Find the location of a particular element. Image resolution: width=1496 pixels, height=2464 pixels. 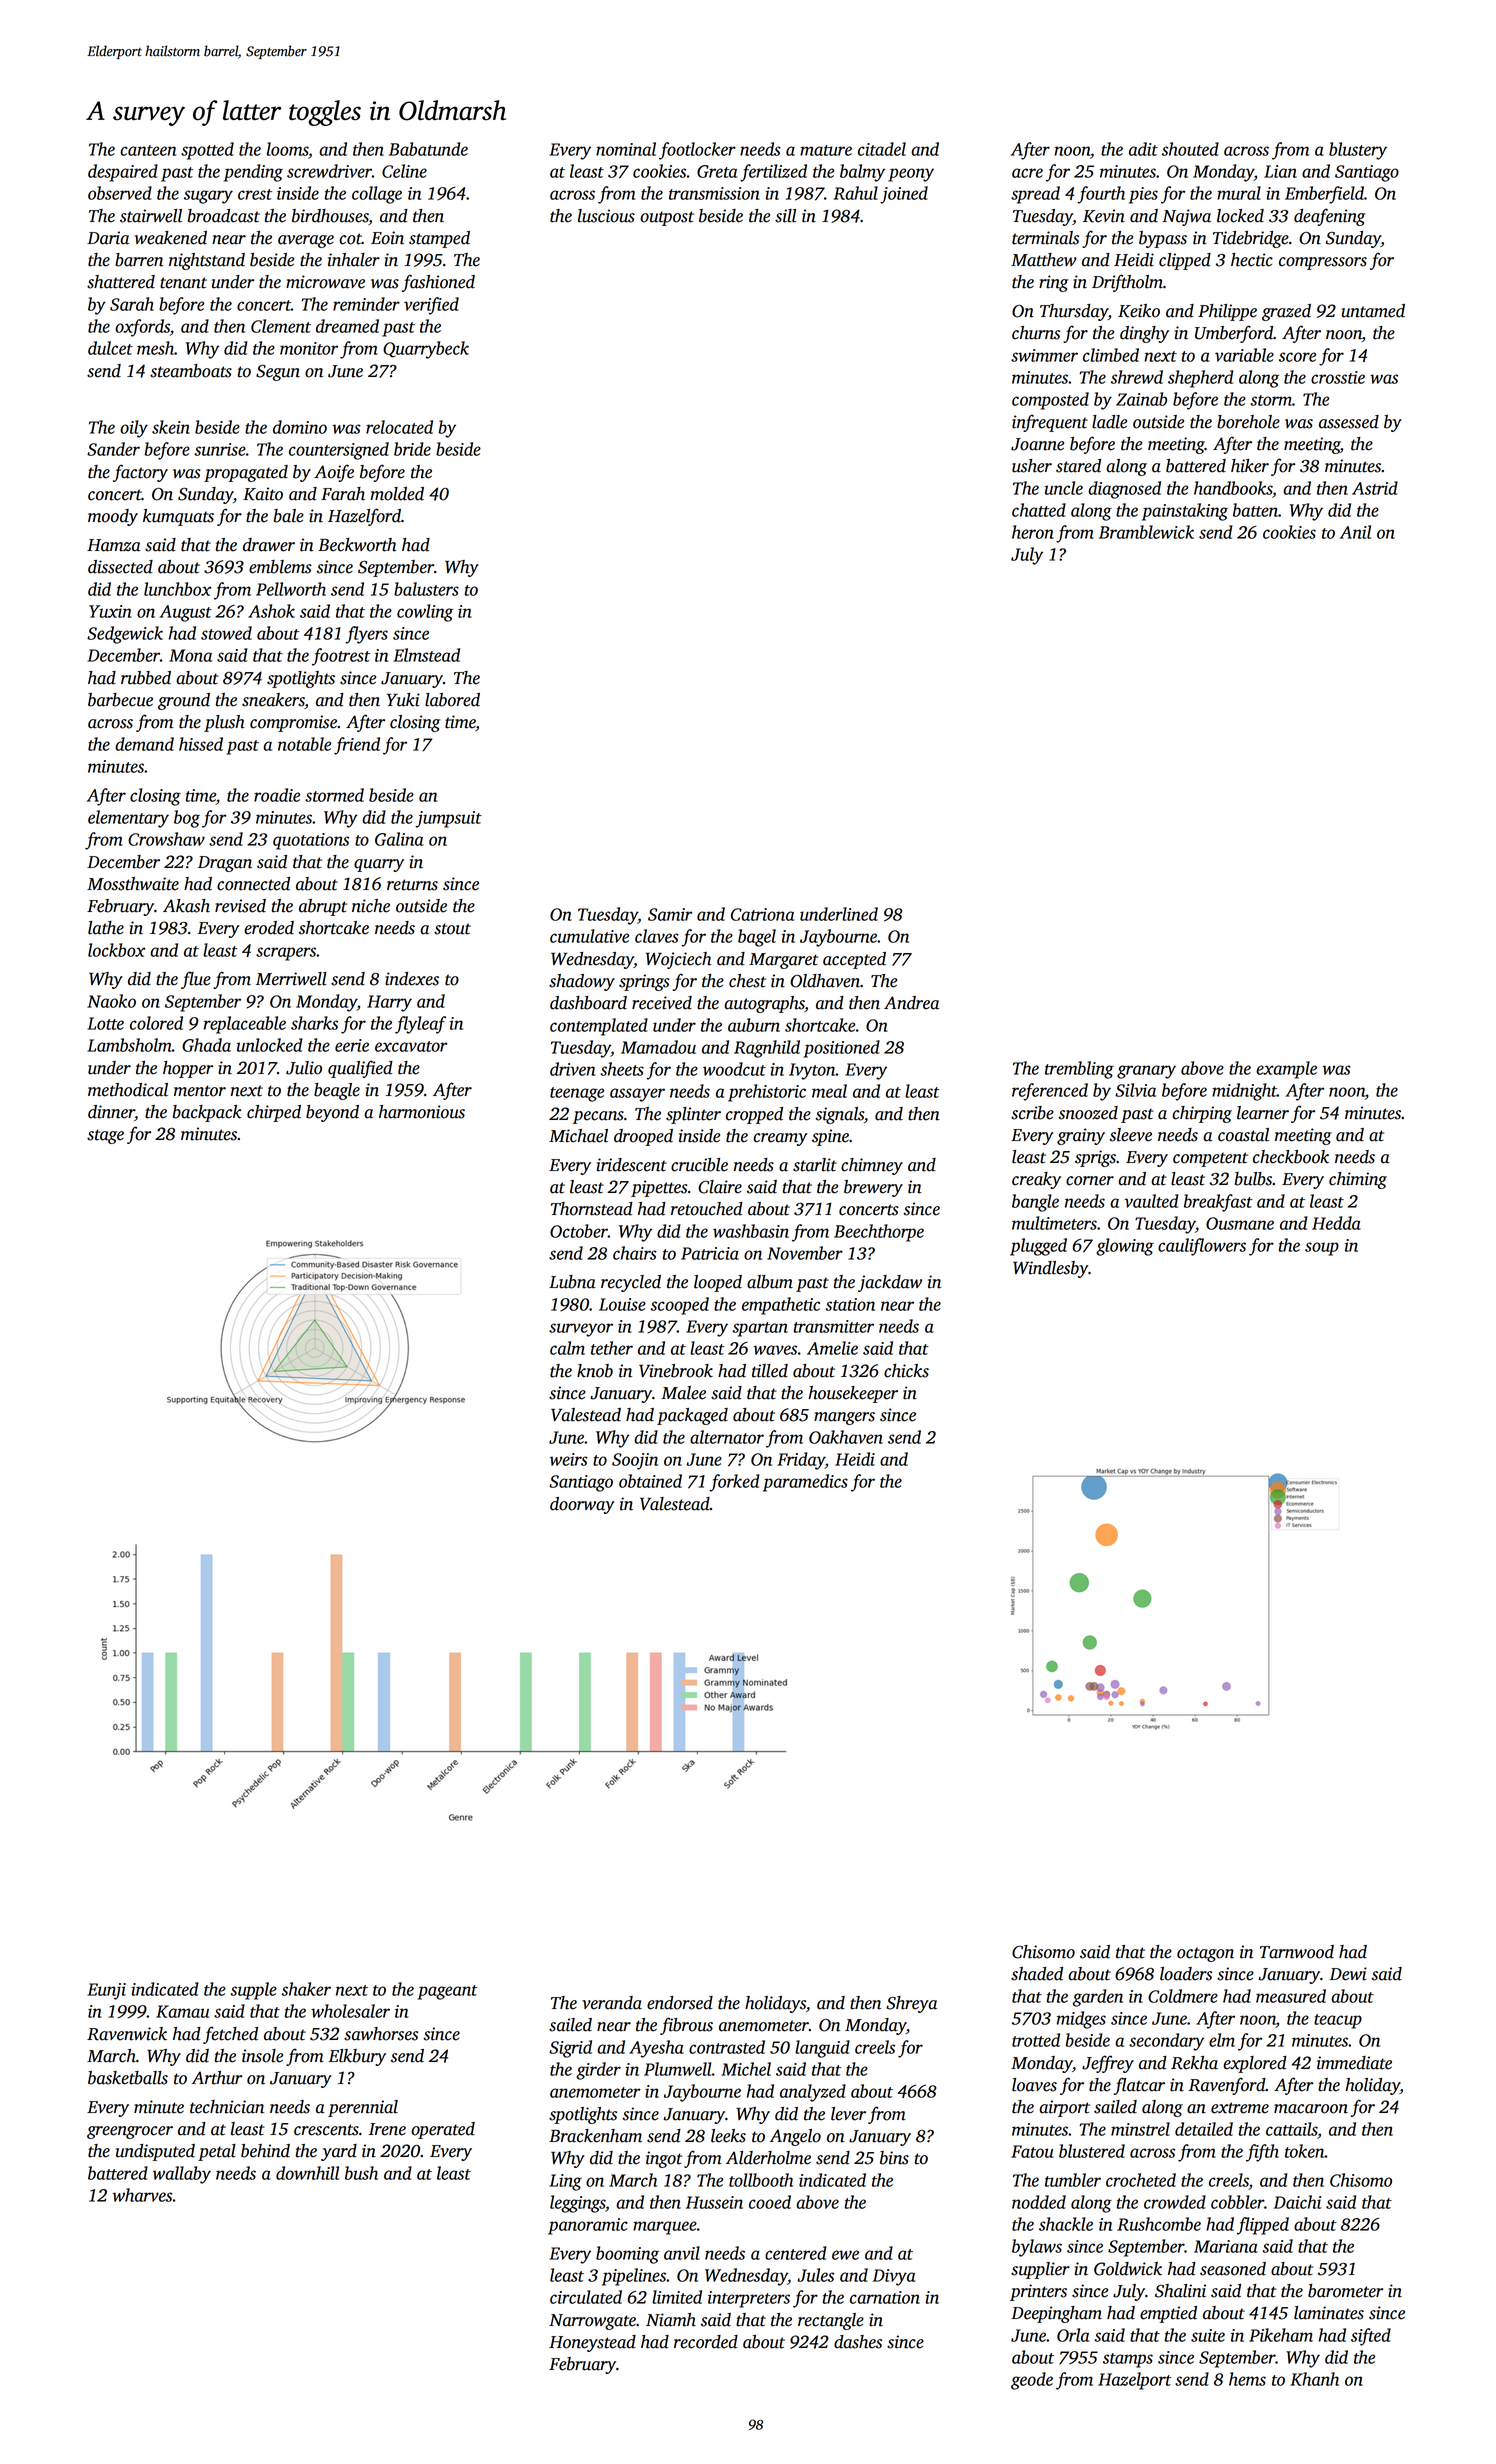

nominal is located at coordinates (626, 149).
